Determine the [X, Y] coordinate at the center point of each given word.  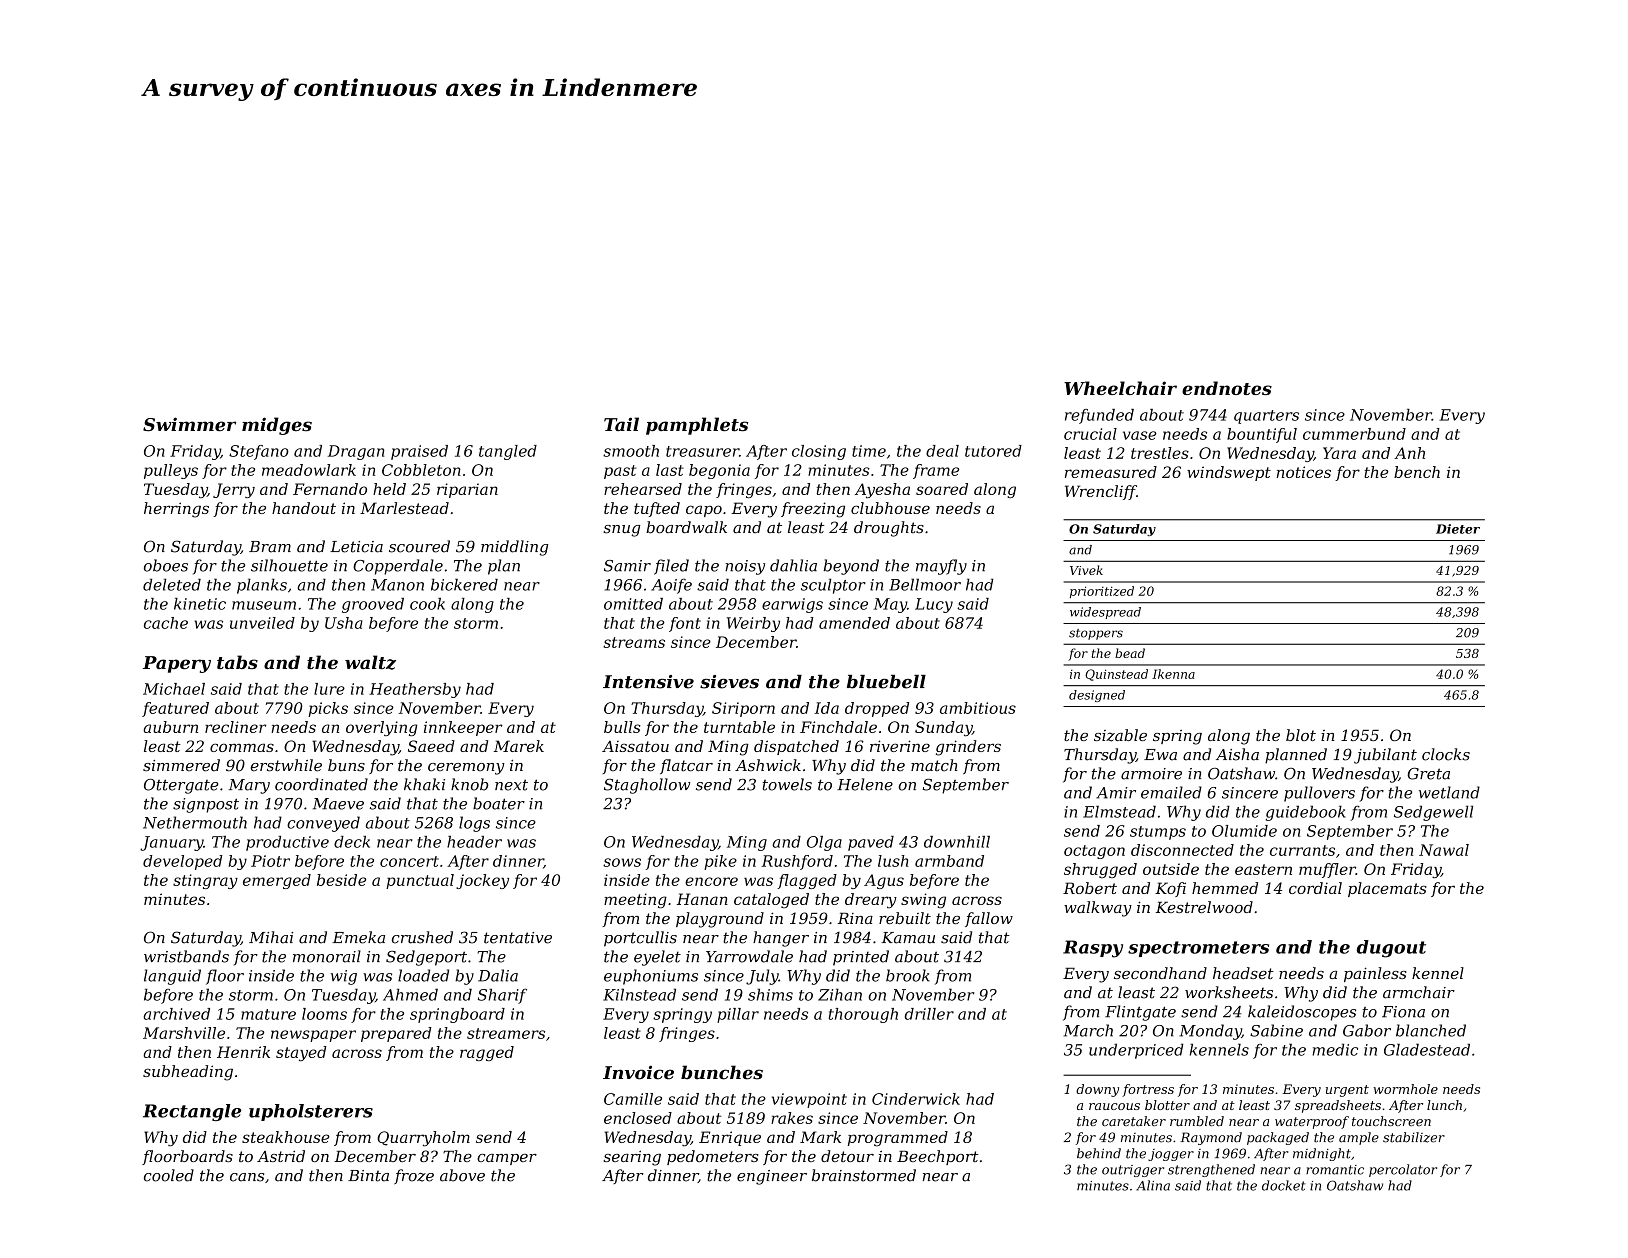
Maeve [338, 804]
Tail [621, 424]
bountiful [1262, 435]
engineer [772, 1177]
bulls [622, 727]
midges [277, 426]
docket [1284, 1185]
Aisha [1237, 754]
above [462, 1175]
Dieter [1458, 529]
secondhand [1160, 973]
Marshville [184, 1033]
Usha [344, 623]
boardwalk [686, 527]
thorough [863, 1015]
